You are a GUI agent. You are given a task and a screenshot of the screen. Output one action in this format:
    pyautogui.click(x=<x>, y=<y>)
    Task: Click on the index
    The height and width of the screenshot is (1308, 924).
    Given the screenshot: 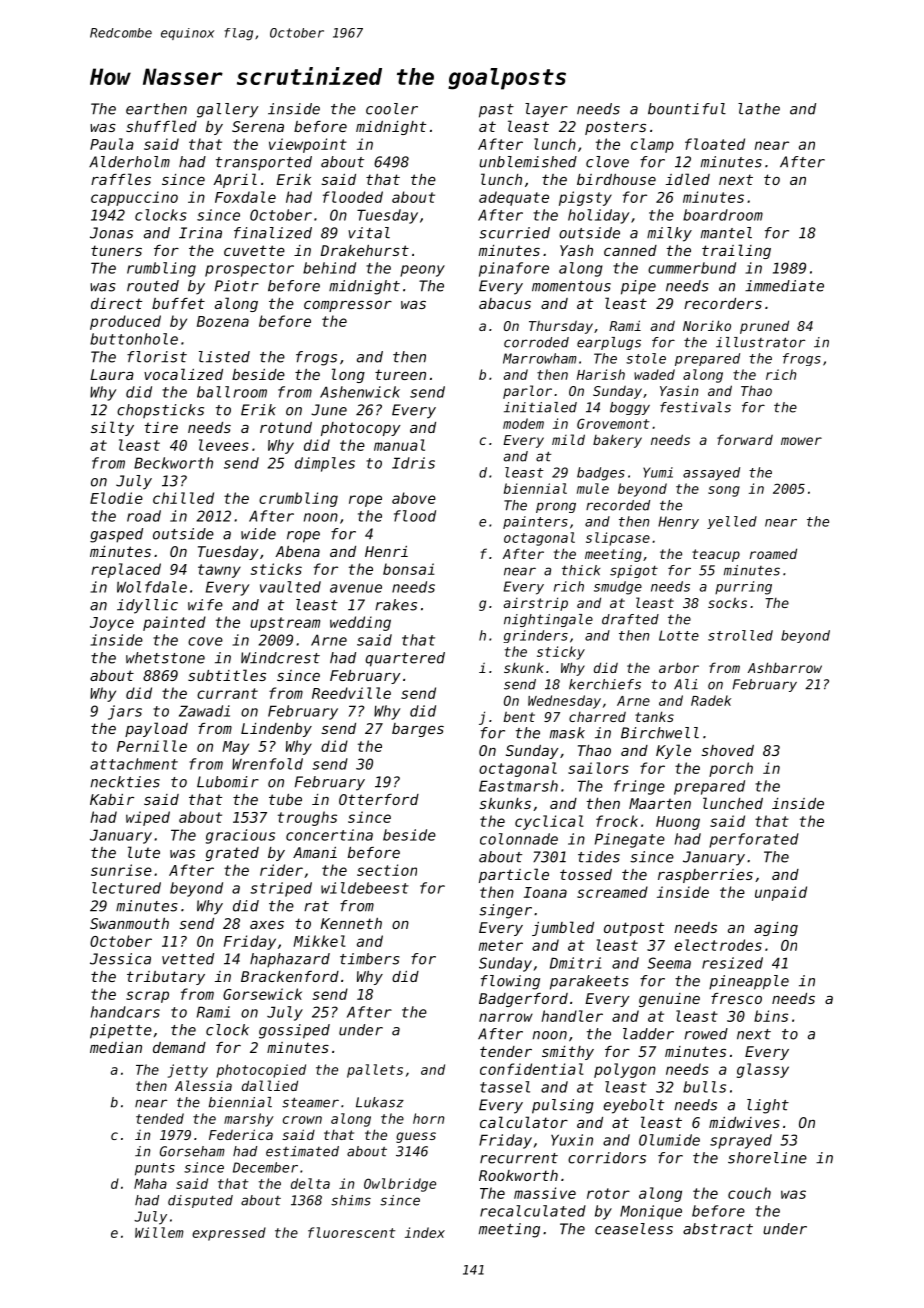 What is the action you would take?
    pyautogui.click(x=425, y=1232)
